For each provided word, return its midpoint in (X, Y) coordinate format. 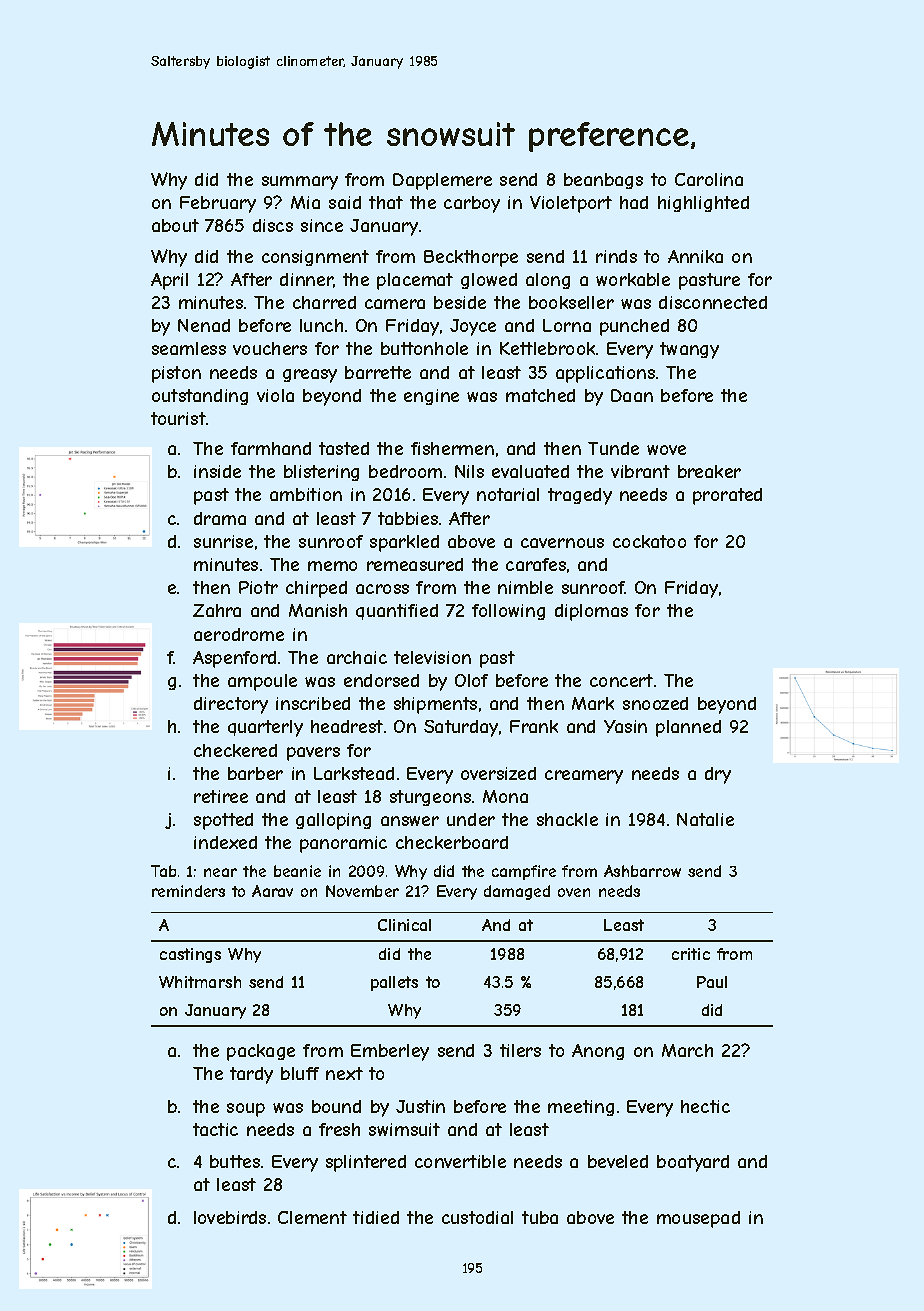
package (261, 1052)
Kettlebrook (547, 348)
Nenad (204, 325)
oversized (498, 773)
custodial (477, 1217)
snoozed (655, 703)
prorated (727, 496)
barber (255, 773)
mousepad (698, 1219)
